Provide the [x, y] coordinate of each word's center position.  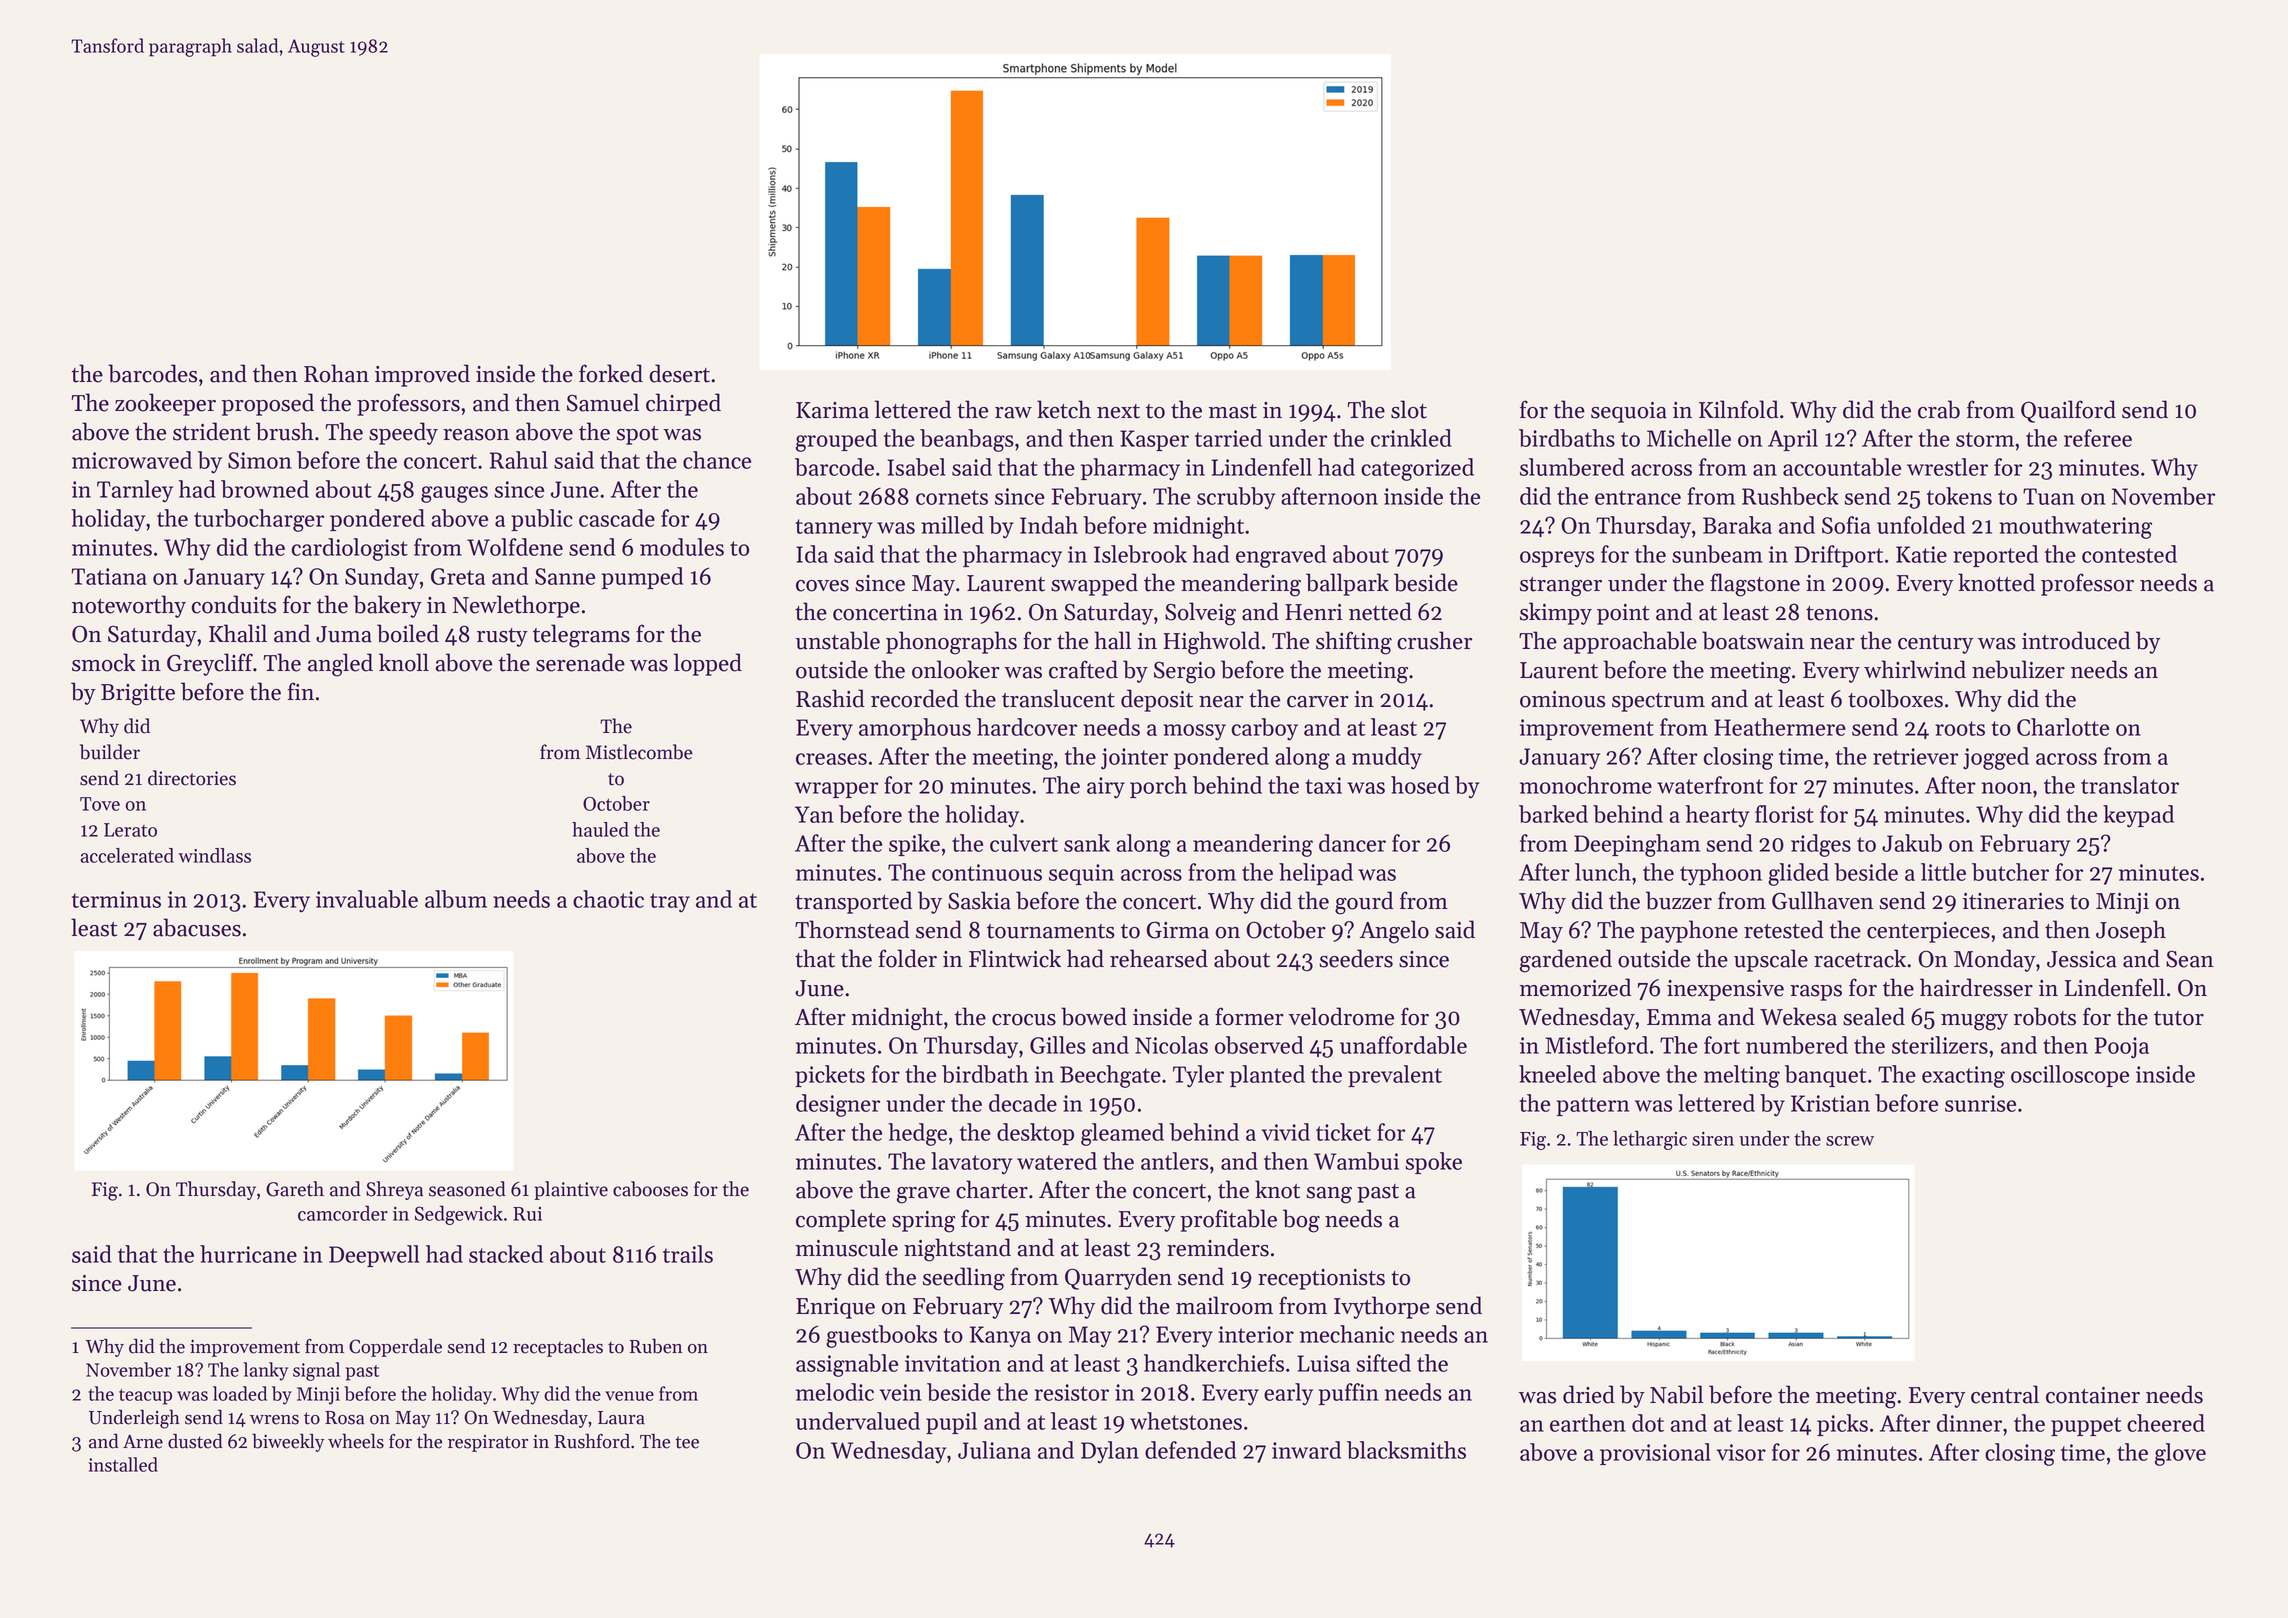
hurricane [248, 1254]
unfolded [1921, 525]
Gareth [295, 1189]
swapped [1094, 584]
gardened [1566, 961]
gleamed [1122, 1134]
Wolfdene [515, 547]
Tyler [1198, 1076]
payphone [1689, 931]
